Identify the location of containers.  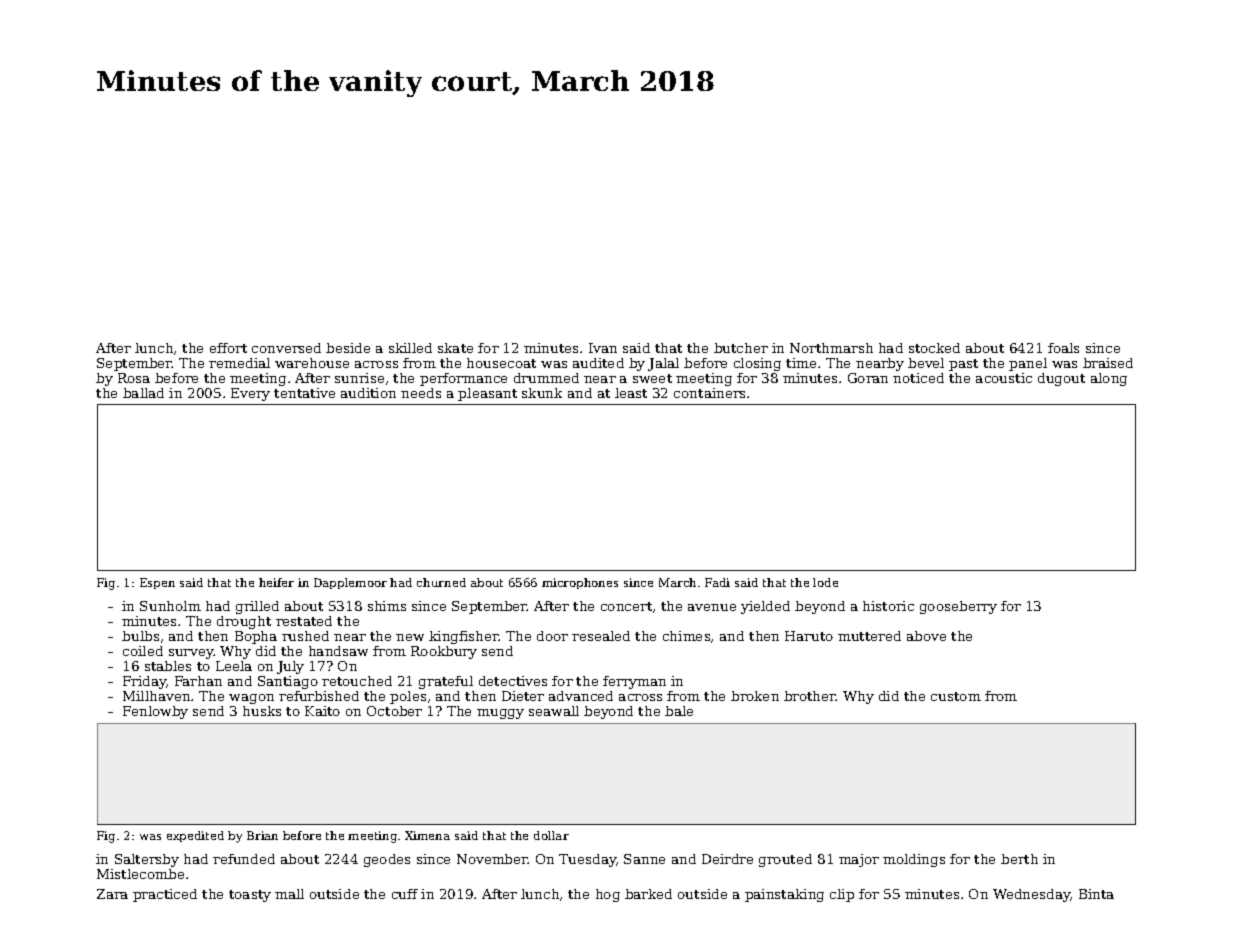
(709, 393).
